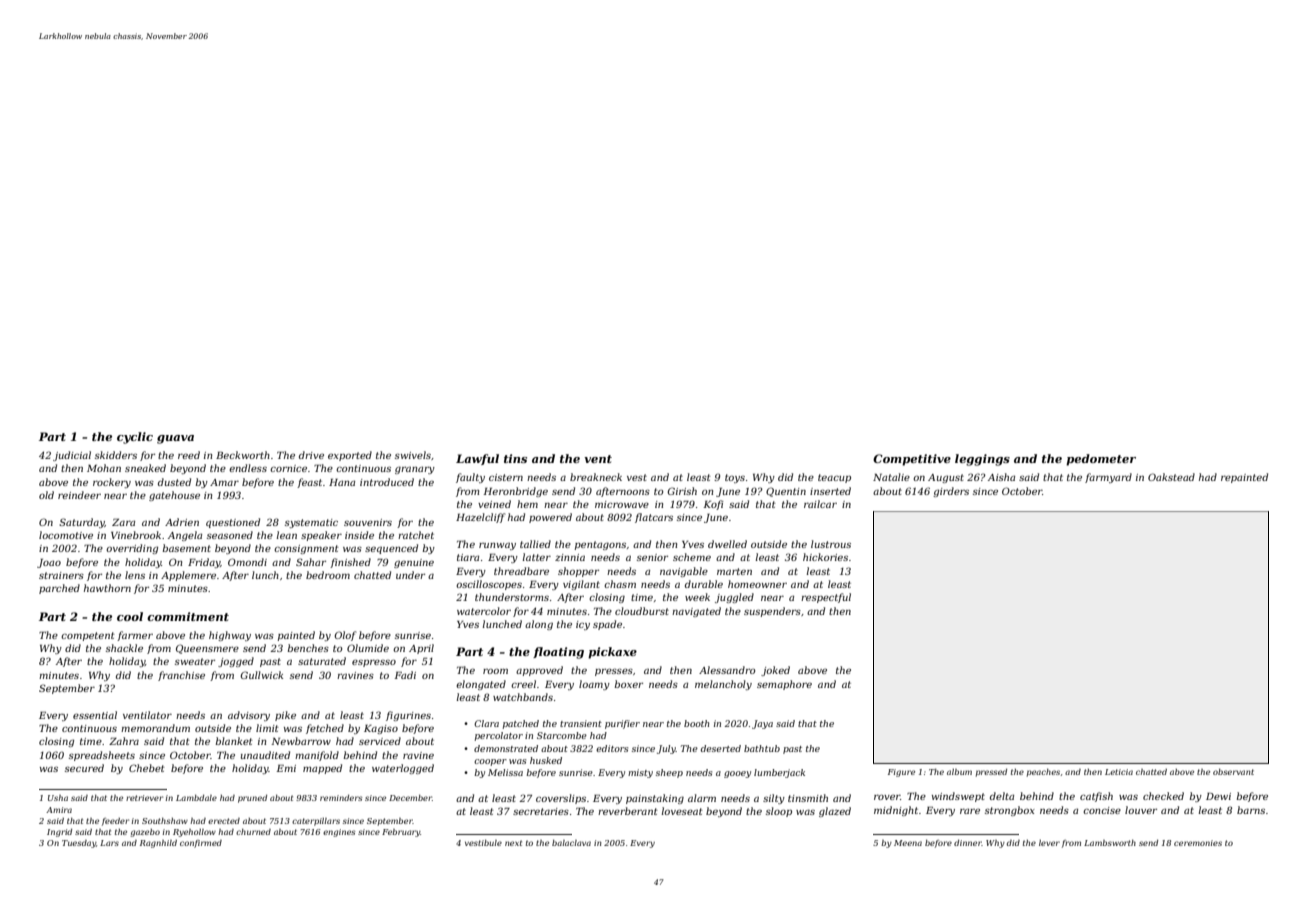 This screenshot has width=1308, height=924. Describe the element at coordinates (1101, 460) in the screenshot. I see `pedometer` at that location.
